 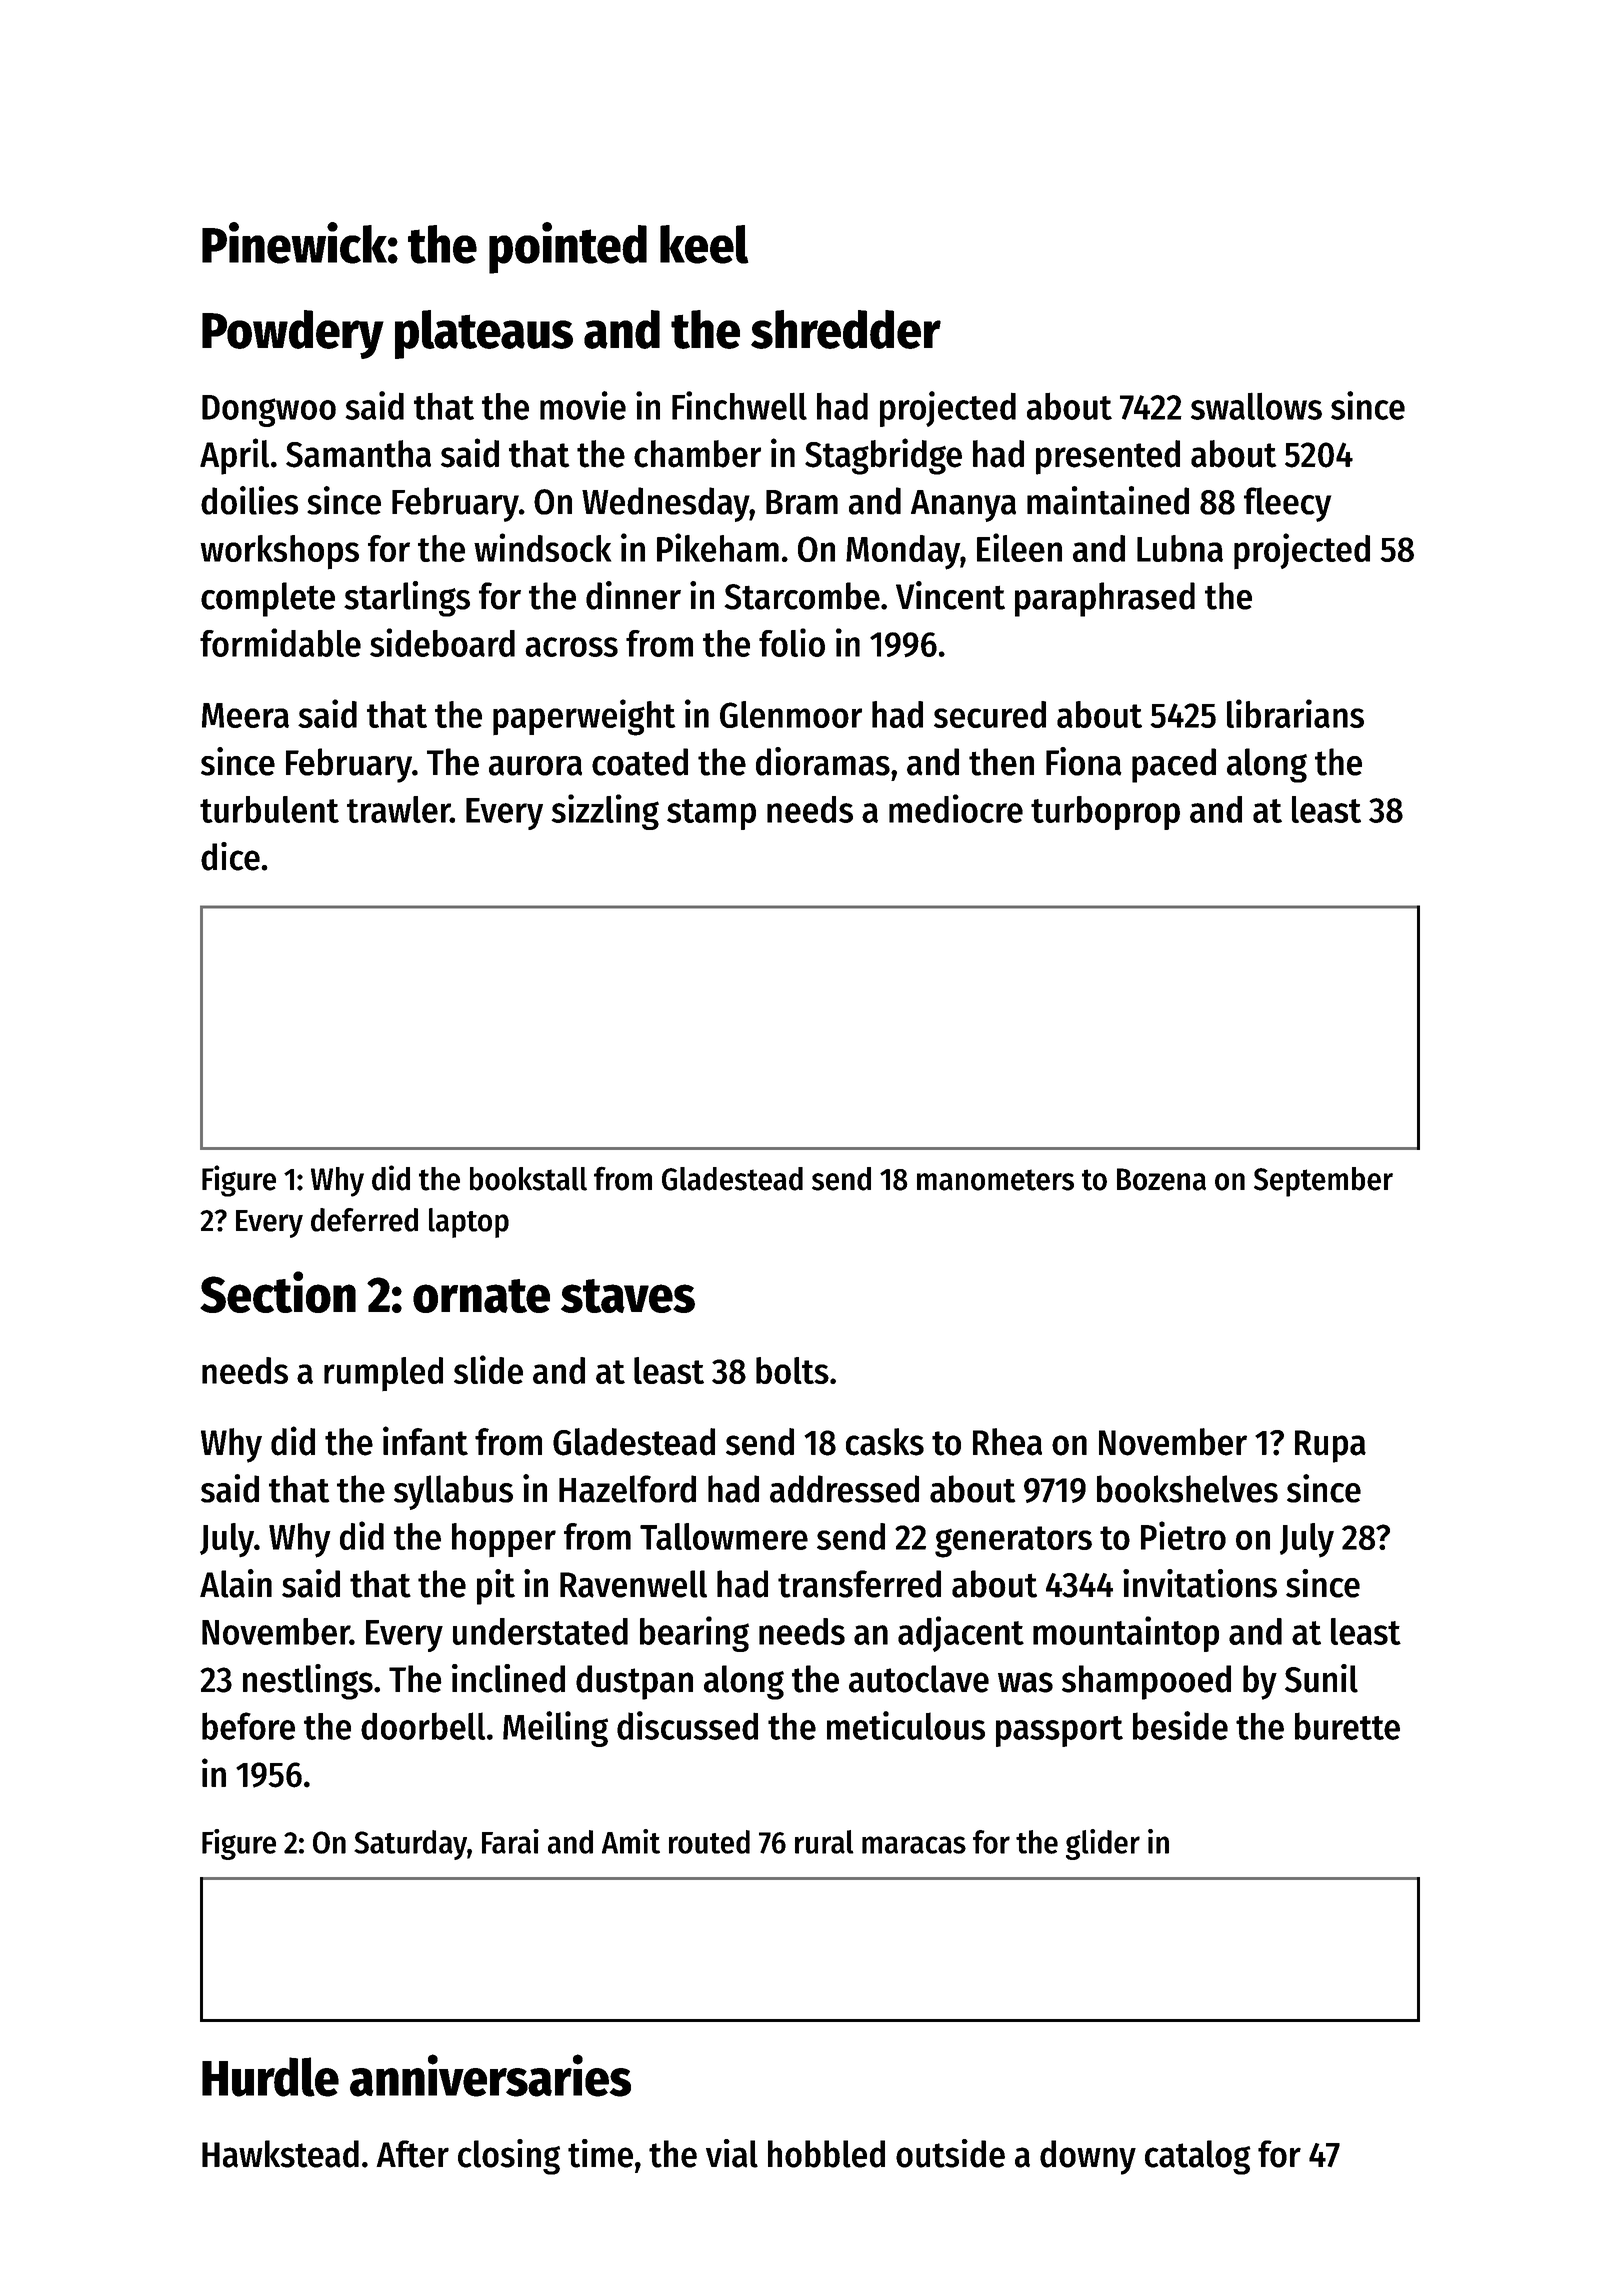 What do you see at coordinates (914, 1845) in the page?
I see `maracas` at bounding box center [914, 1845].
